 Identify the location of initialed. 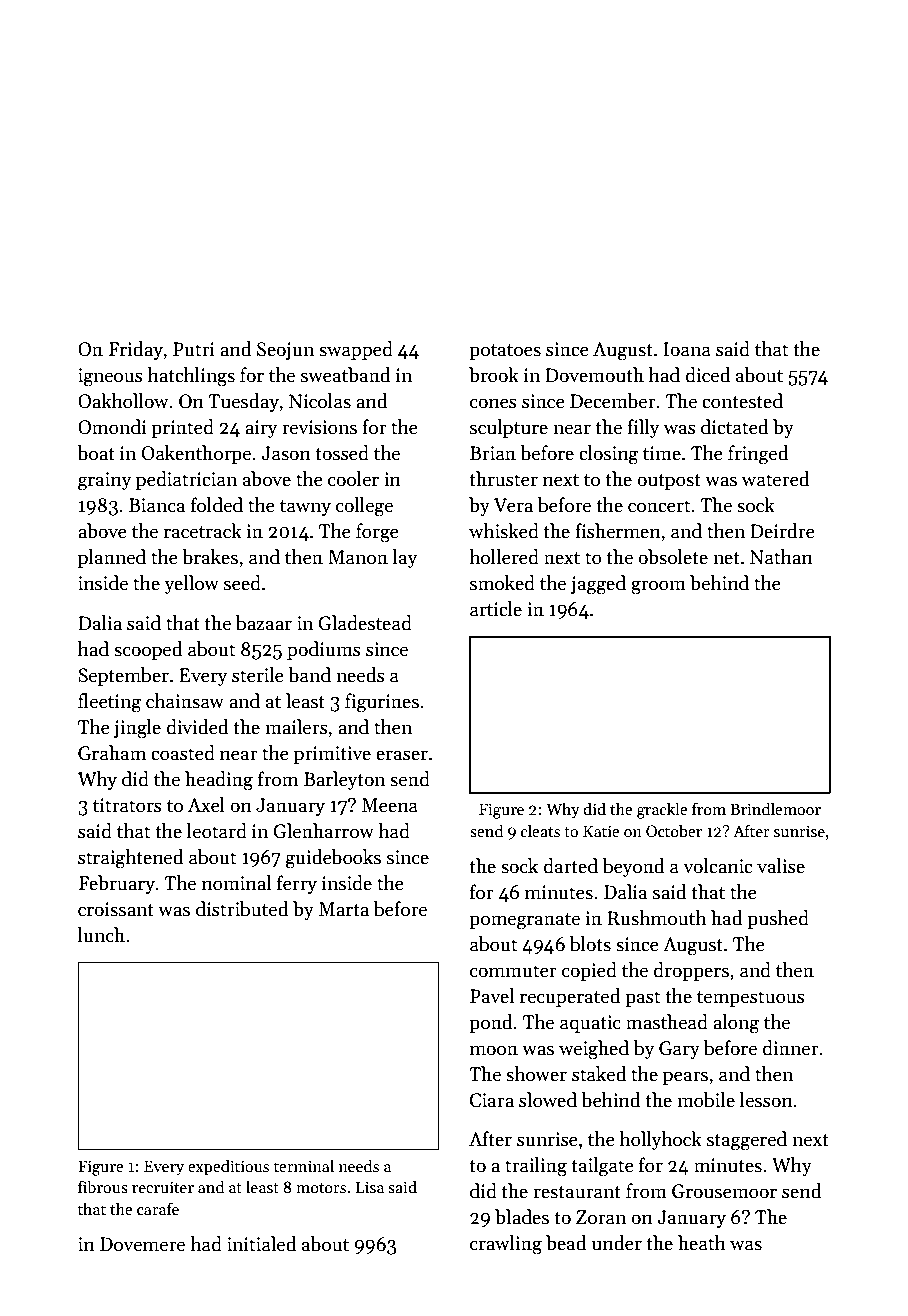
(261, 1244).
